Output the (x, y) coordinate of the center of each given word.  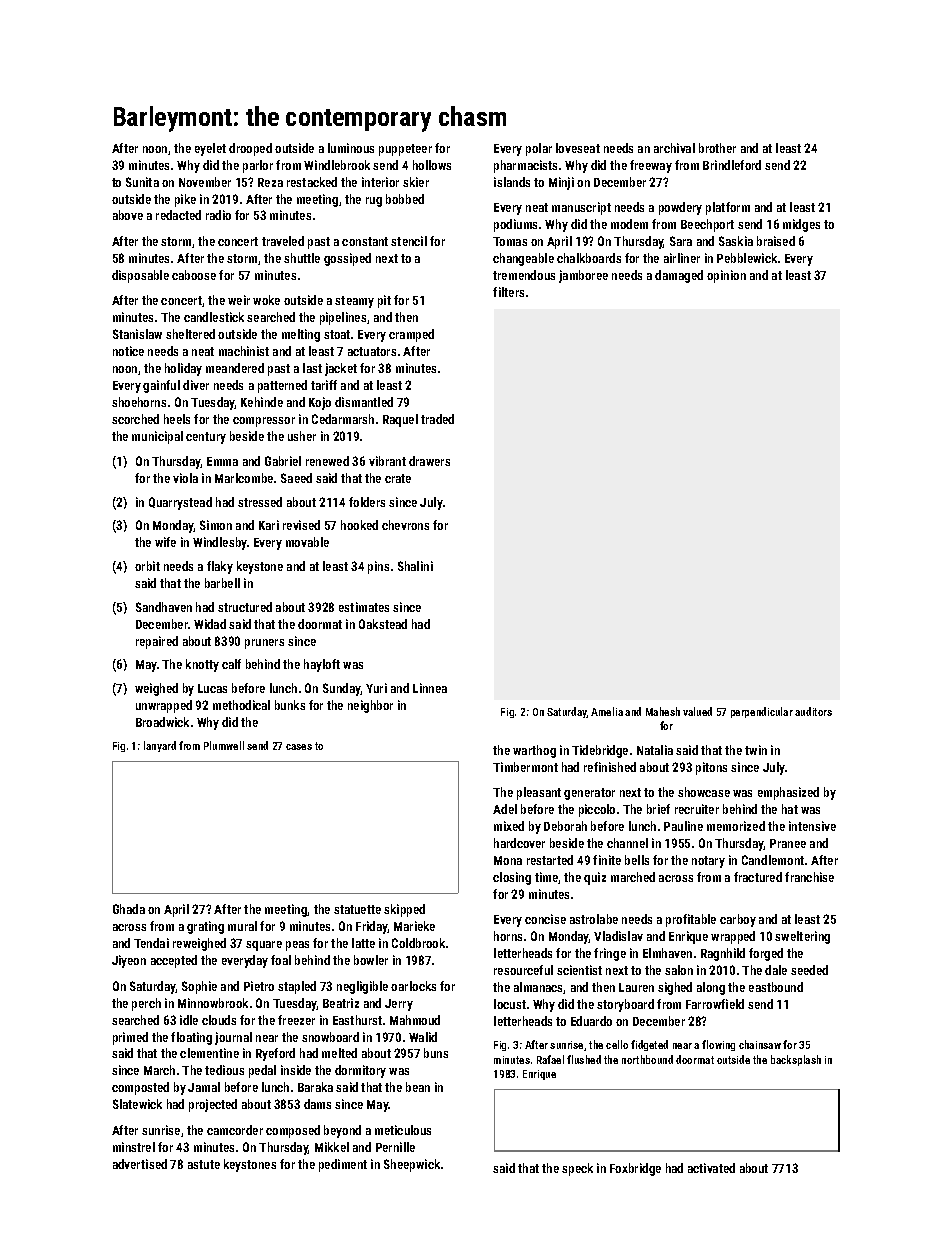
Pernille (395, 1147)
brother (717, 148)
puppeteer (405, 150)
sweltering (802, 937)
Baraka (315, 1087)
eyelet (210, 149)
